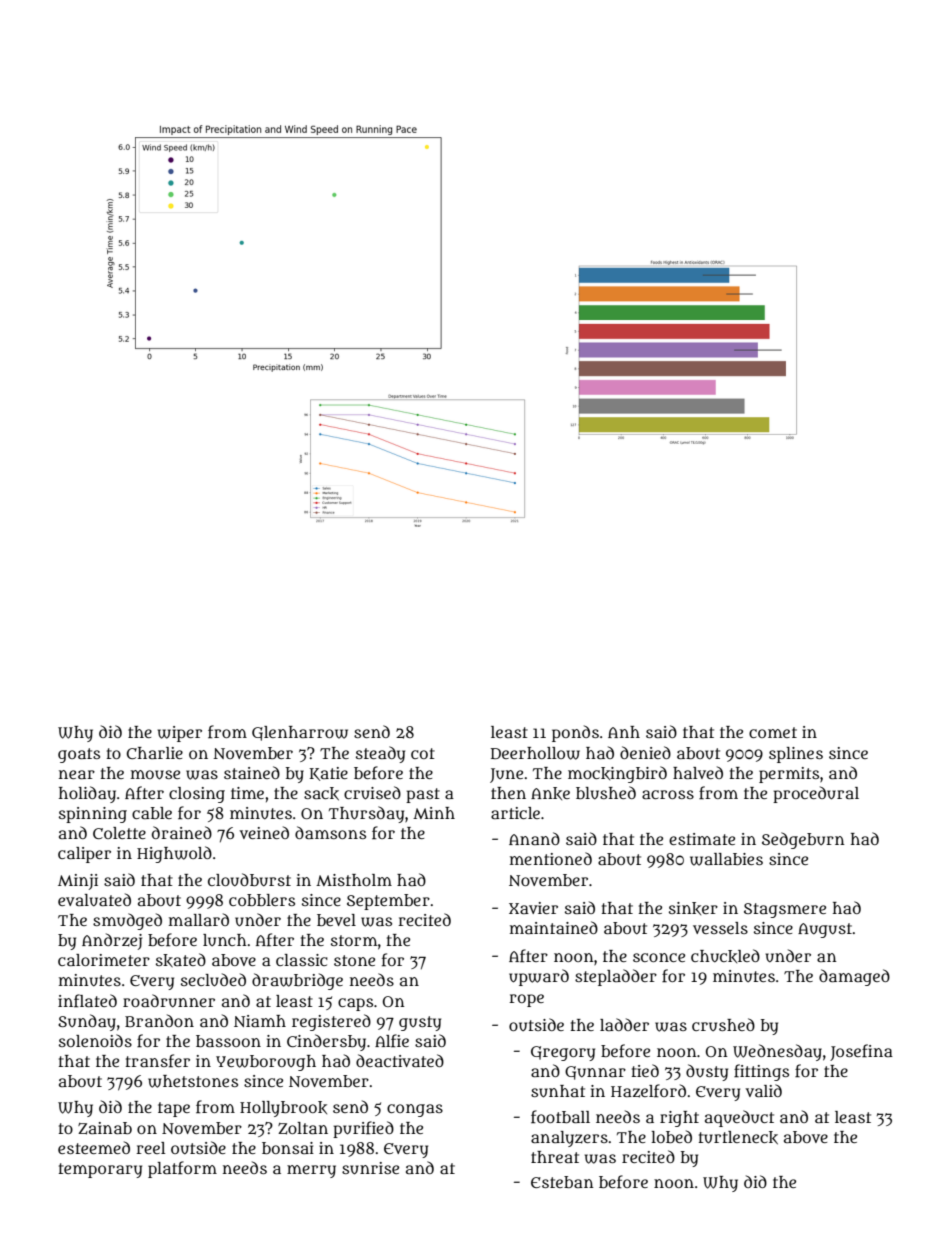  I want to click on turtleneck, so click(738, 1138).
